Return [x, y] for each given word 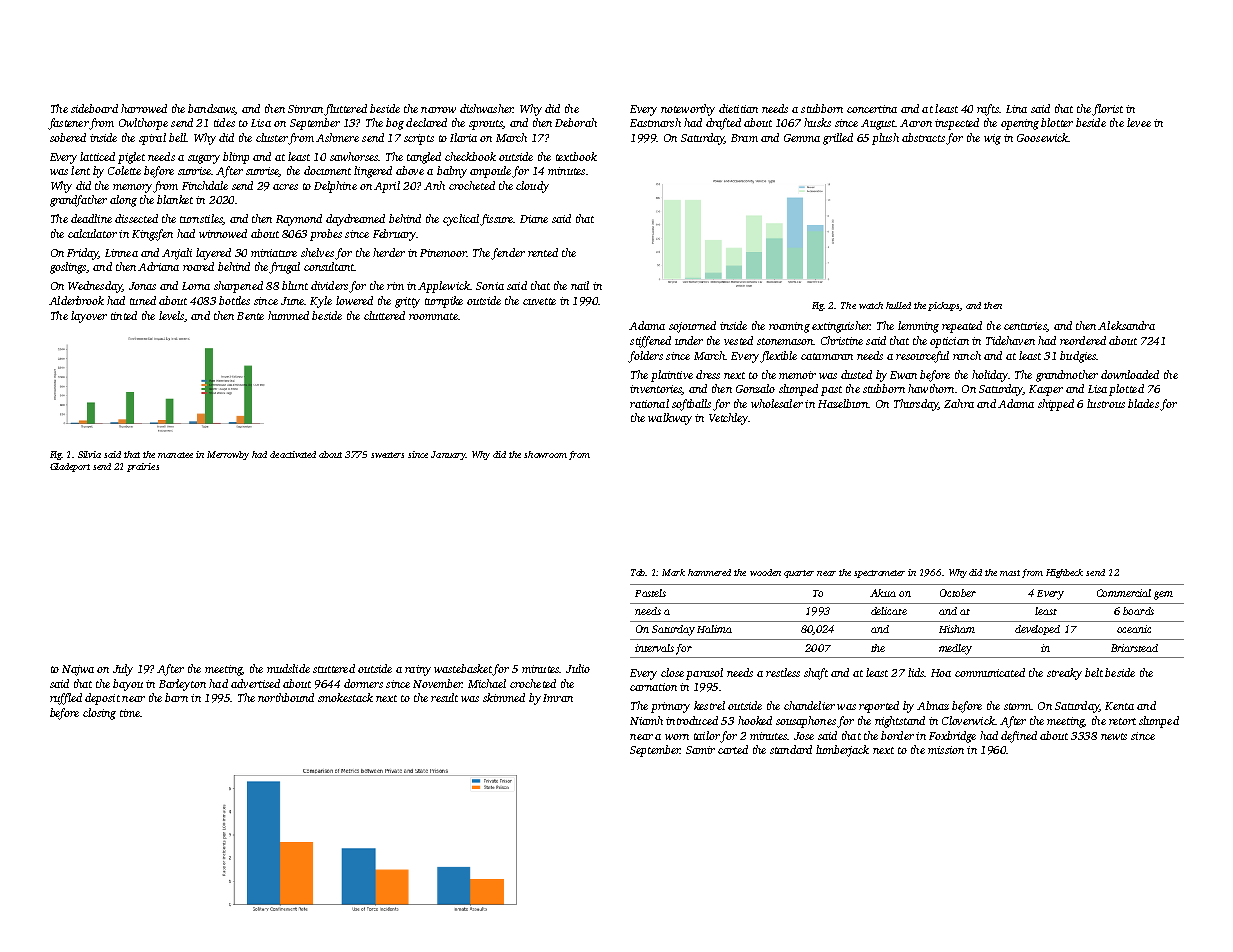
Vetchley [728, 419]
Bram [744, 138]
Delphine [335, 187]
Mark [673, 572]
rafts [988, 110]
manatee [175, 455]
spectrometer [879, 574]
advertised [255, 683]
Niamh [646, 720]
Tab [638, 572]
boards [1138, 611]
